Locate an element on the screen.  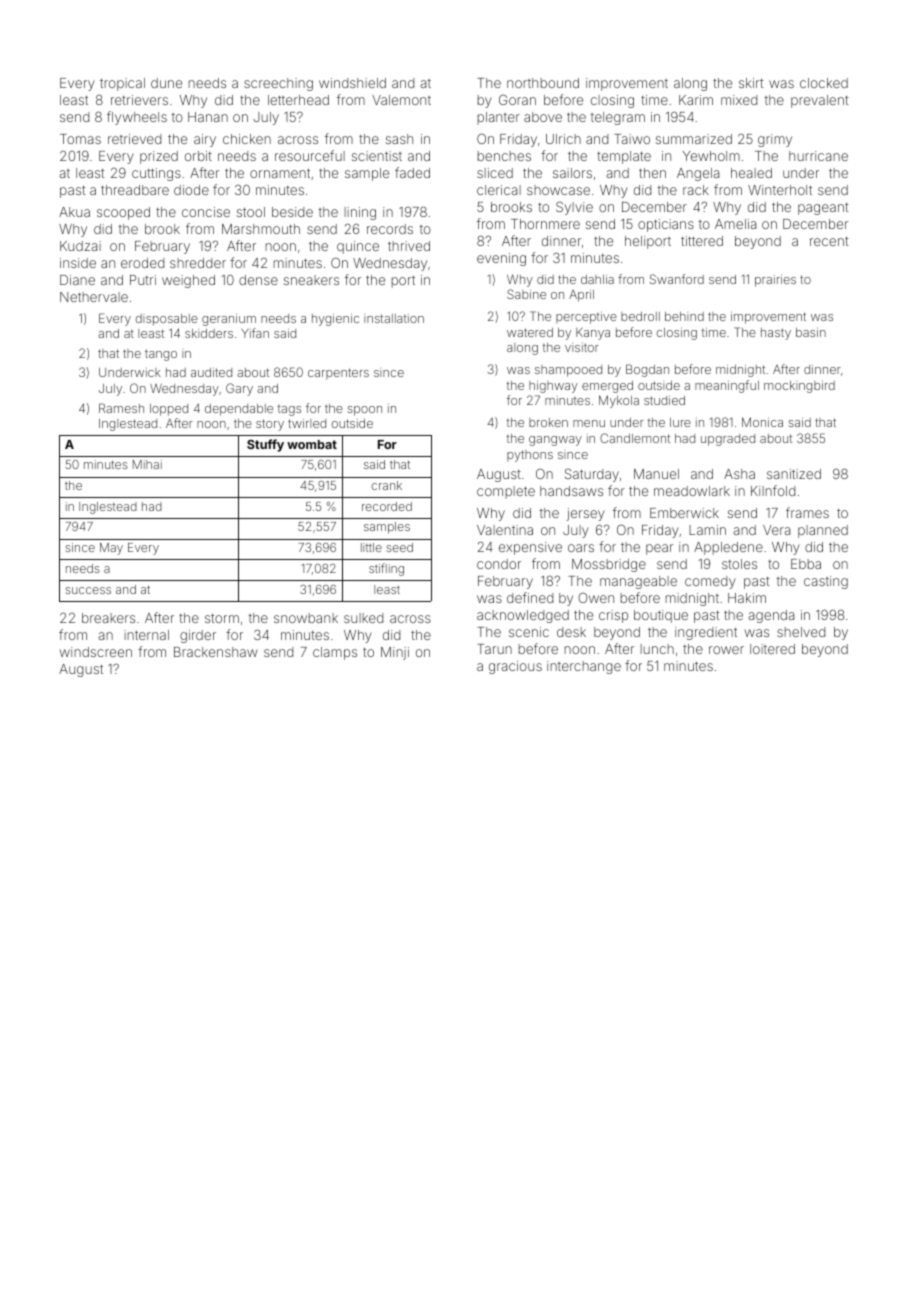
girder is located at coordinates (198, 636).
